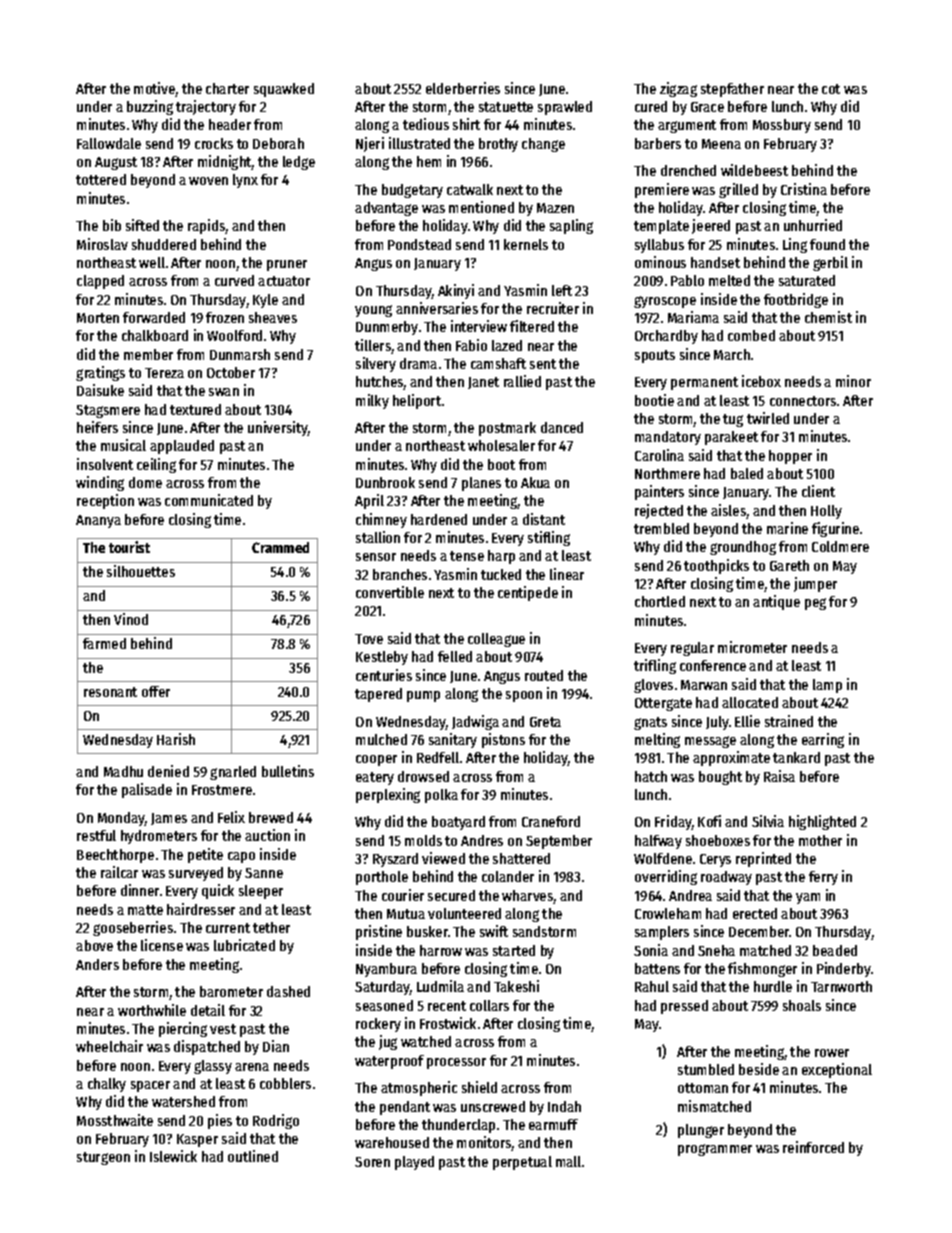 This screenshot has width=952, height=1233. I want to click on Pondstead, so click(419, 244).
